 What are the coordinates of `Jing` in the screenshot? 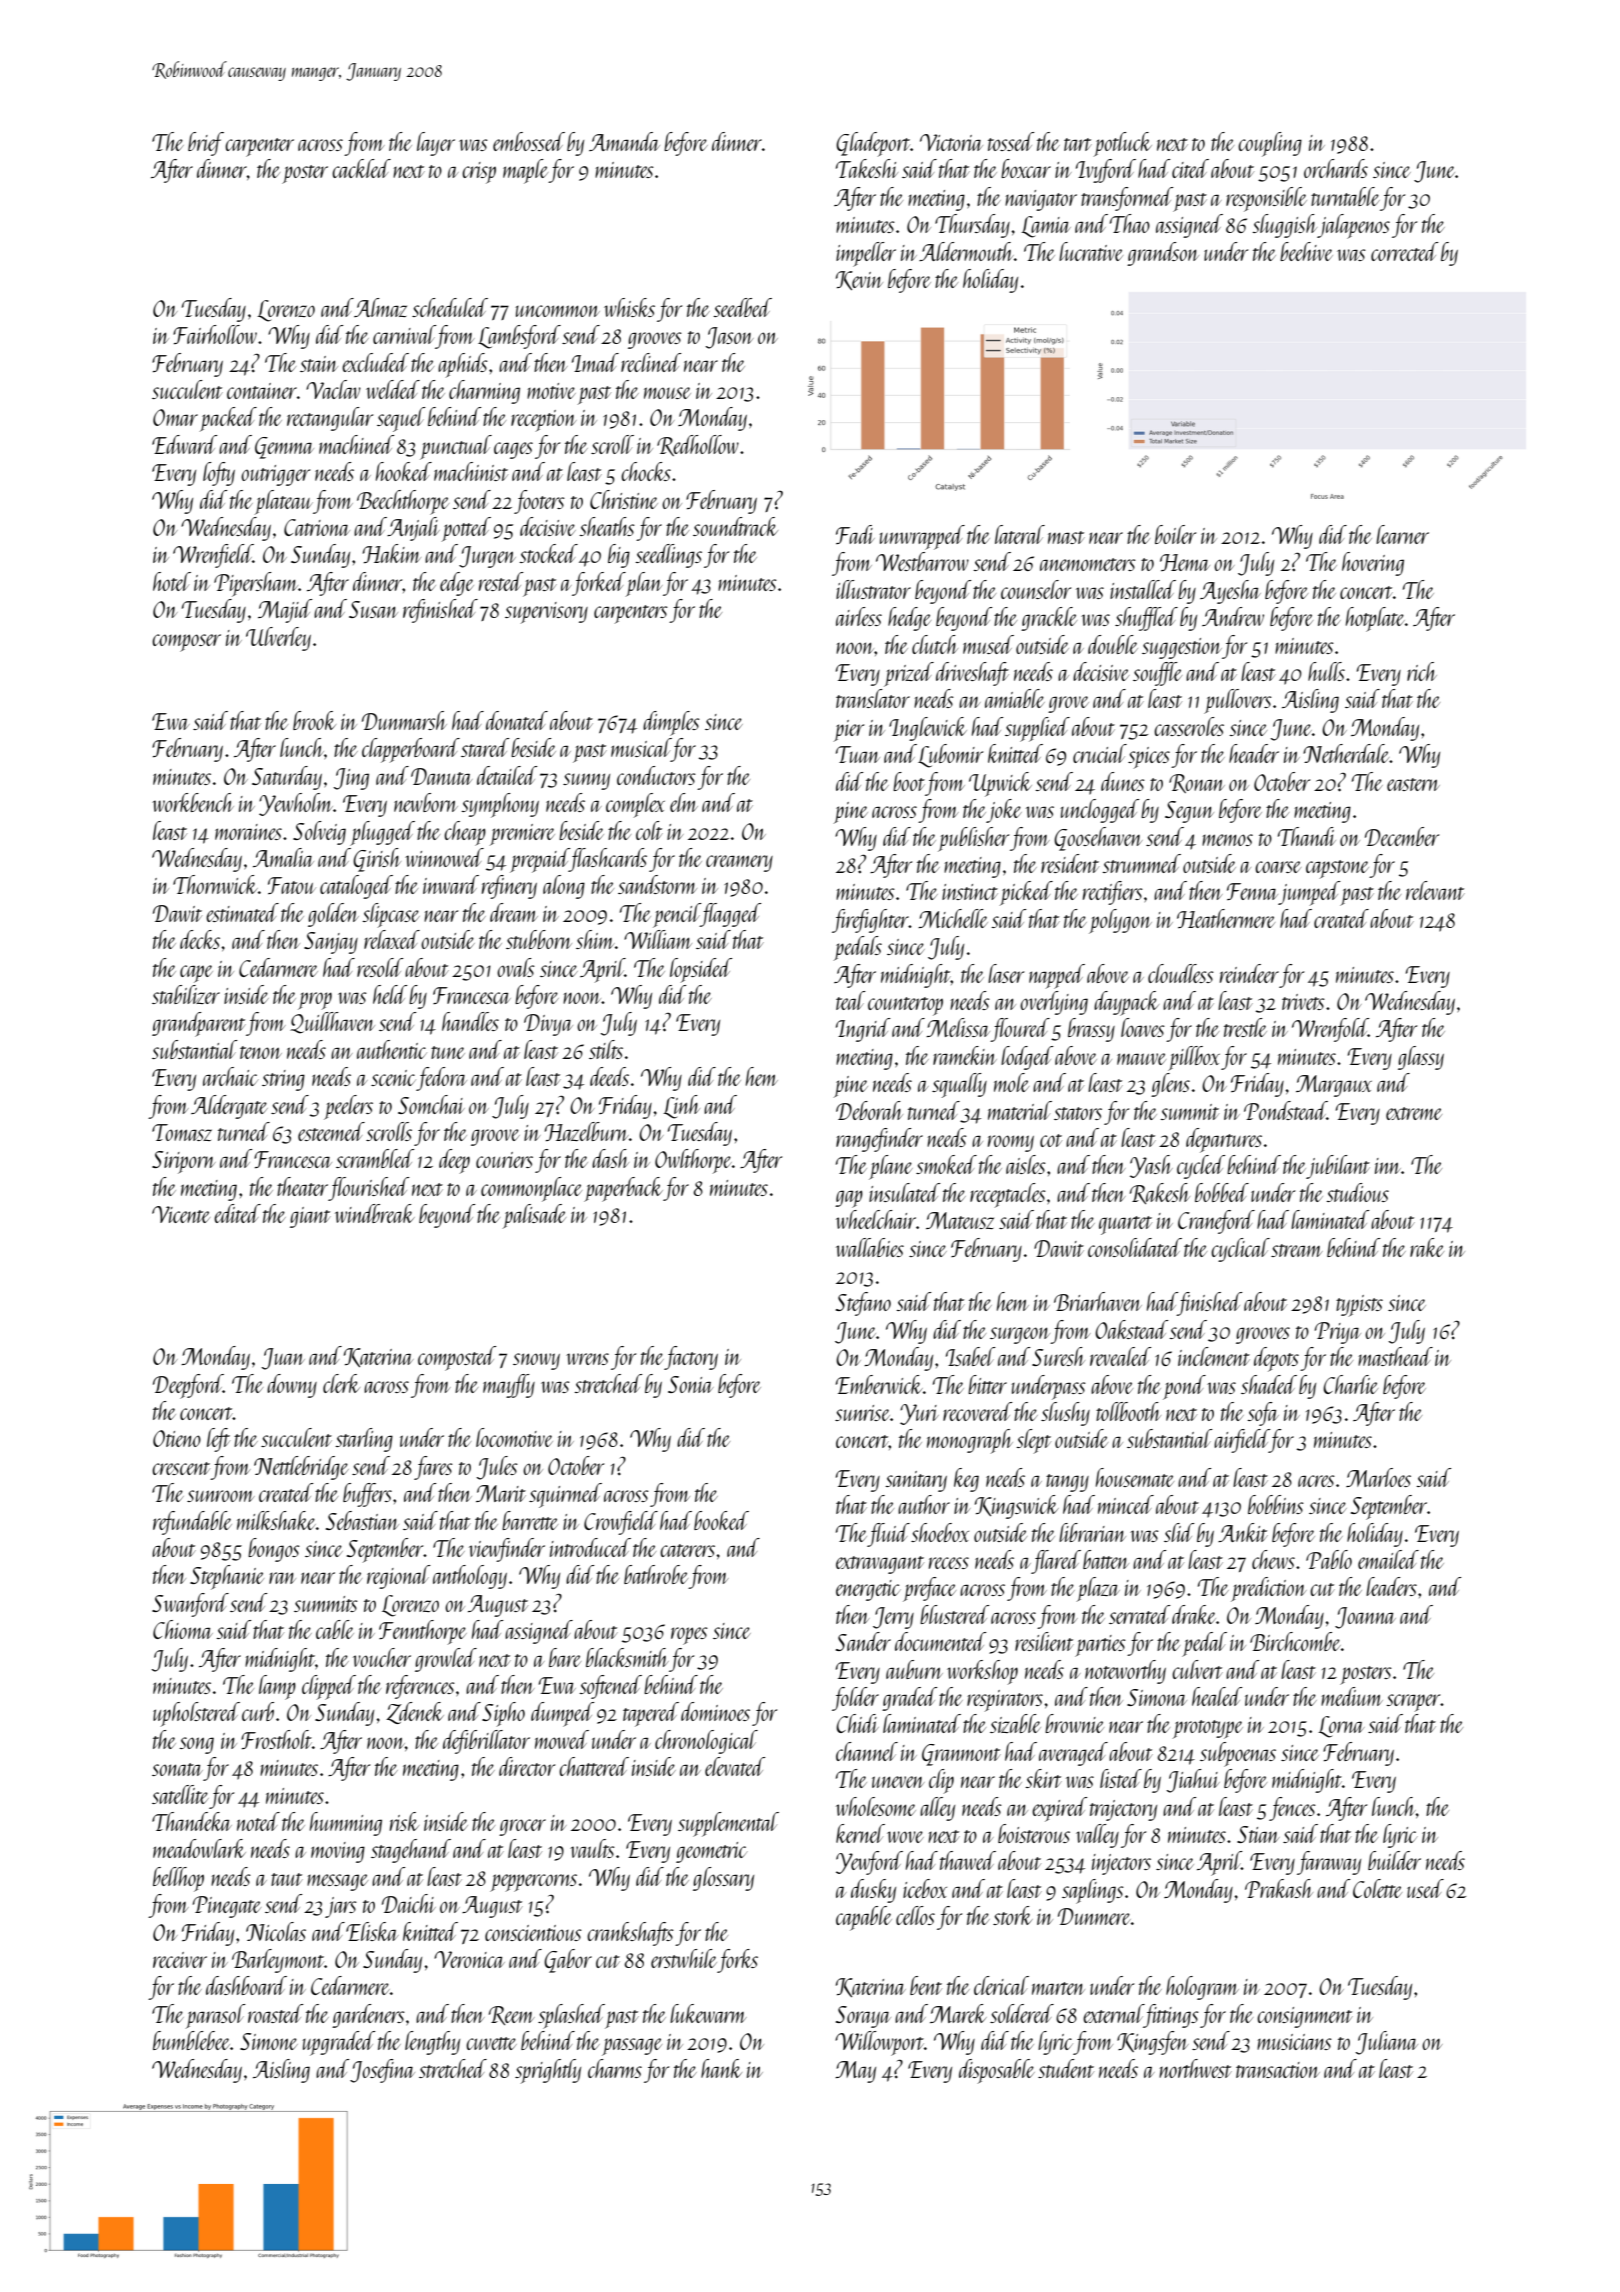 It's located at (351, 779).
